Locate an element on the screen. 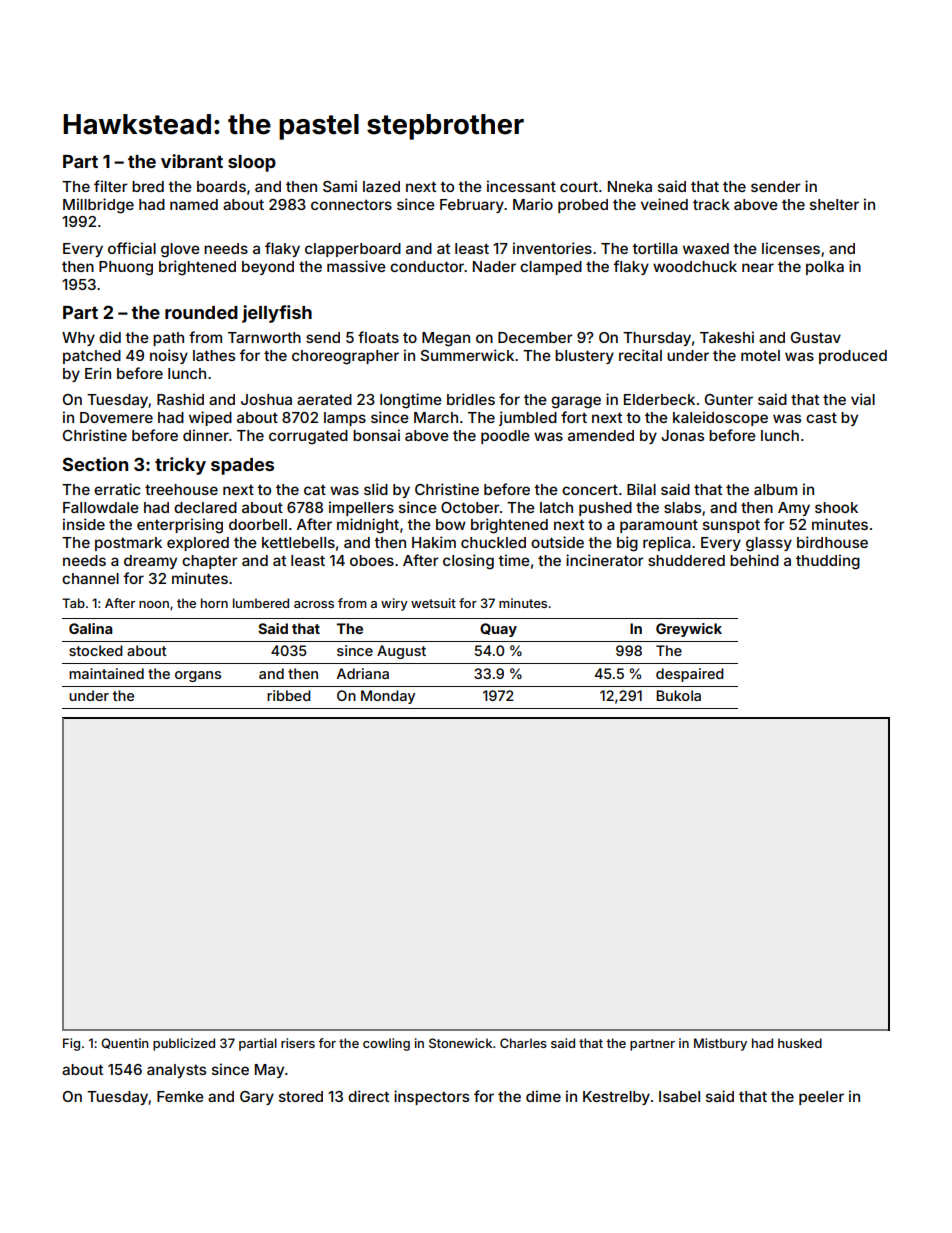 The image size is (952, 1233). midnight is located at coordinates (368, 526).
